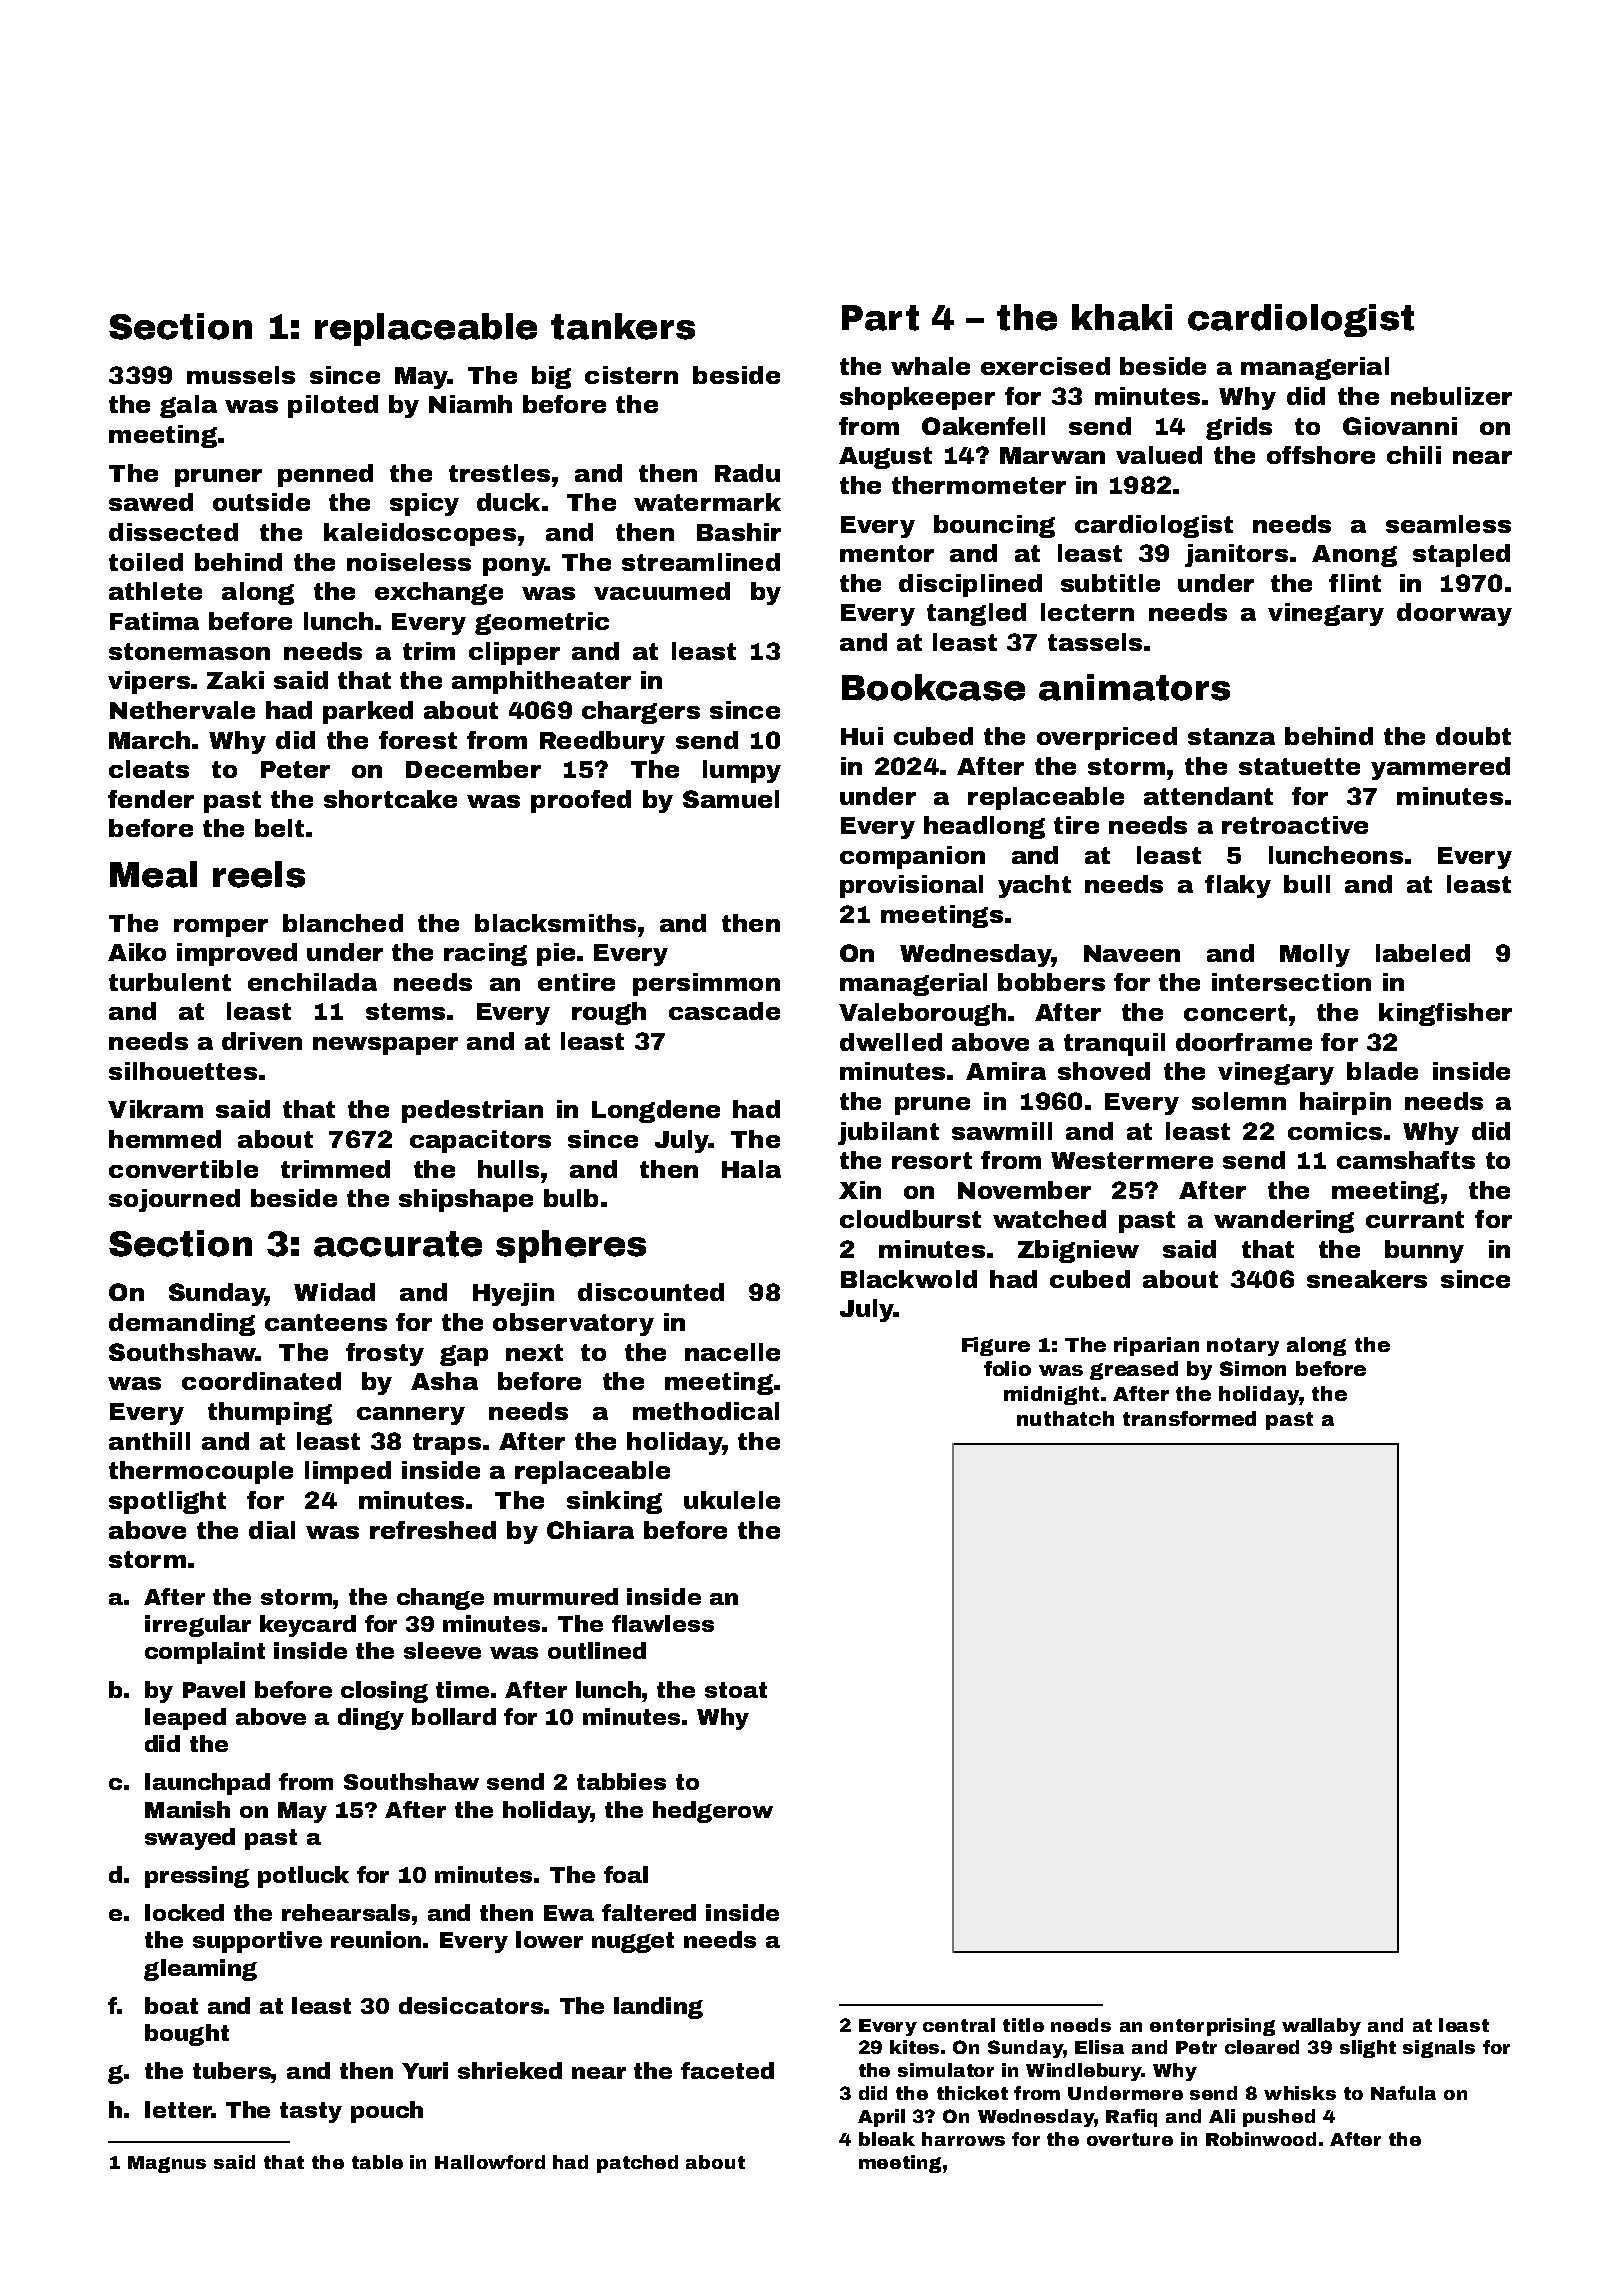  Describe the element at coordinates (880, 318) in the screenshot. I see `Part` at that location.
